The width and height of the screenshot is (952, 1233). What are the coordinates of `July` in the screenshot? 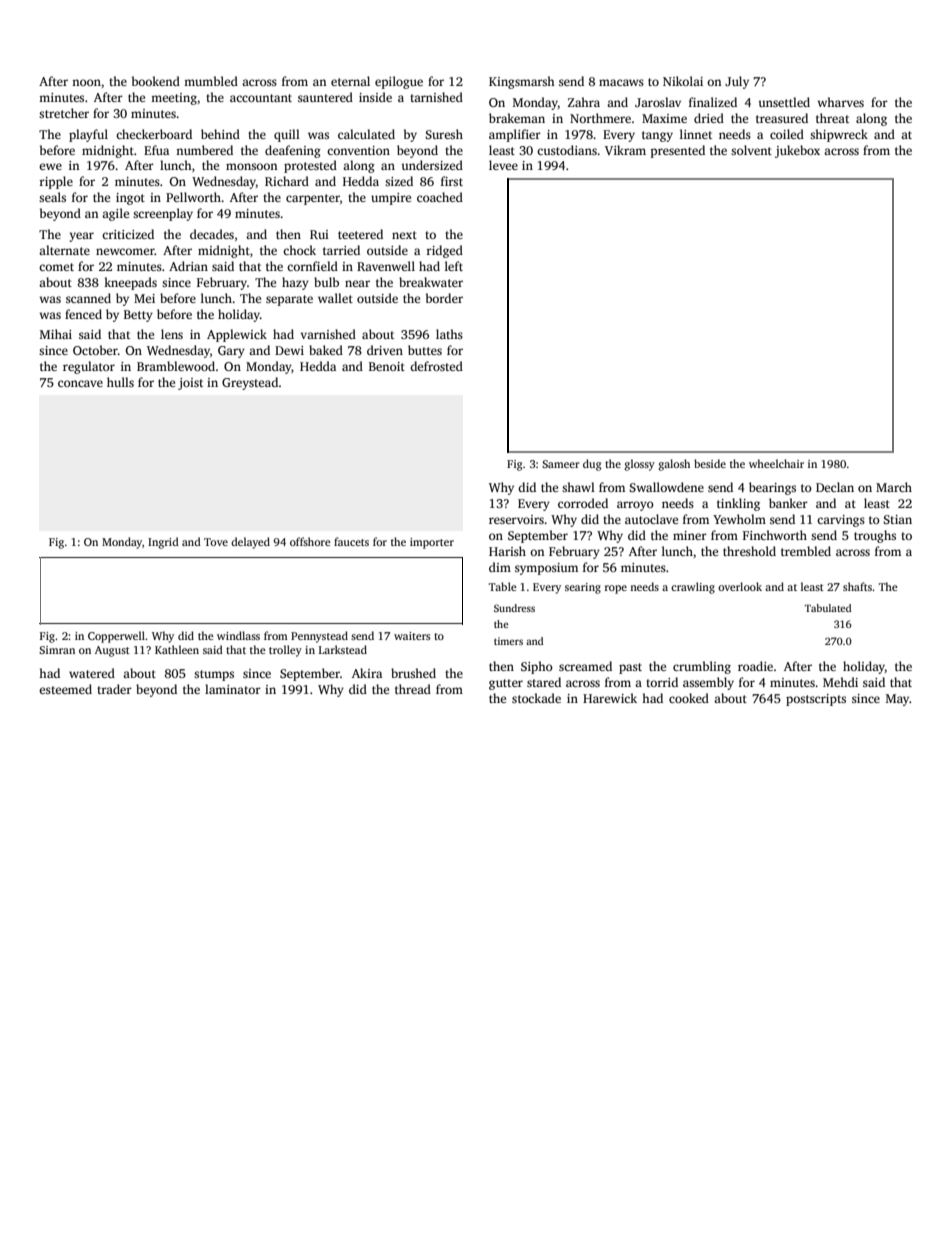 It's located at (737, 82).
